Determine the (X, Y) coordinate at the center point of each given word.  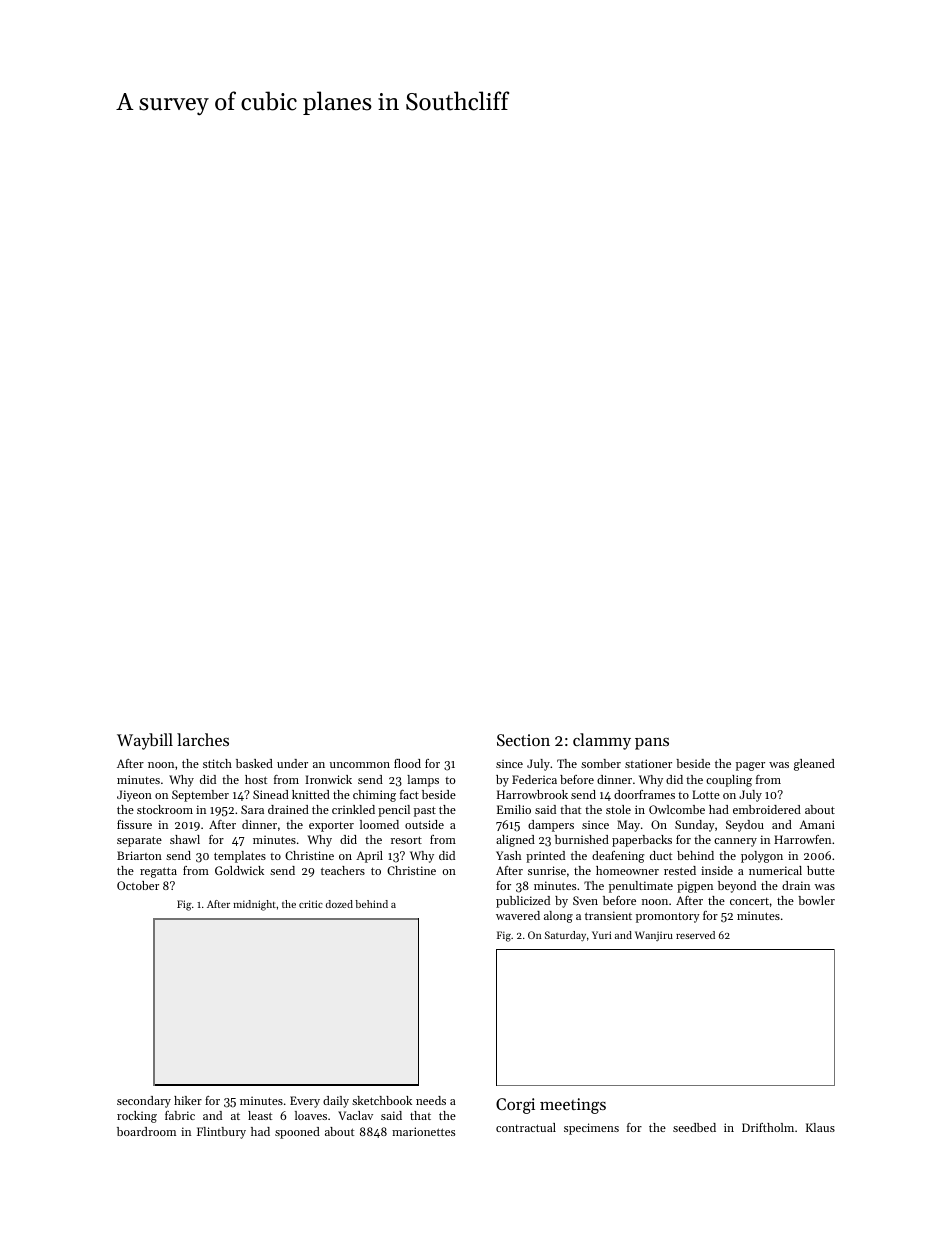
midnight (254, 905)
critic (311, 904)
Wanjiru (654, 936)
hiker (188, 1100)
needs (431, 1100)
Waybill (145, 741)
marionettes (423, 1131)
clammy (602, 741)
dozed (339, 904)
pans (652, 744)
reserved (695, 935)
